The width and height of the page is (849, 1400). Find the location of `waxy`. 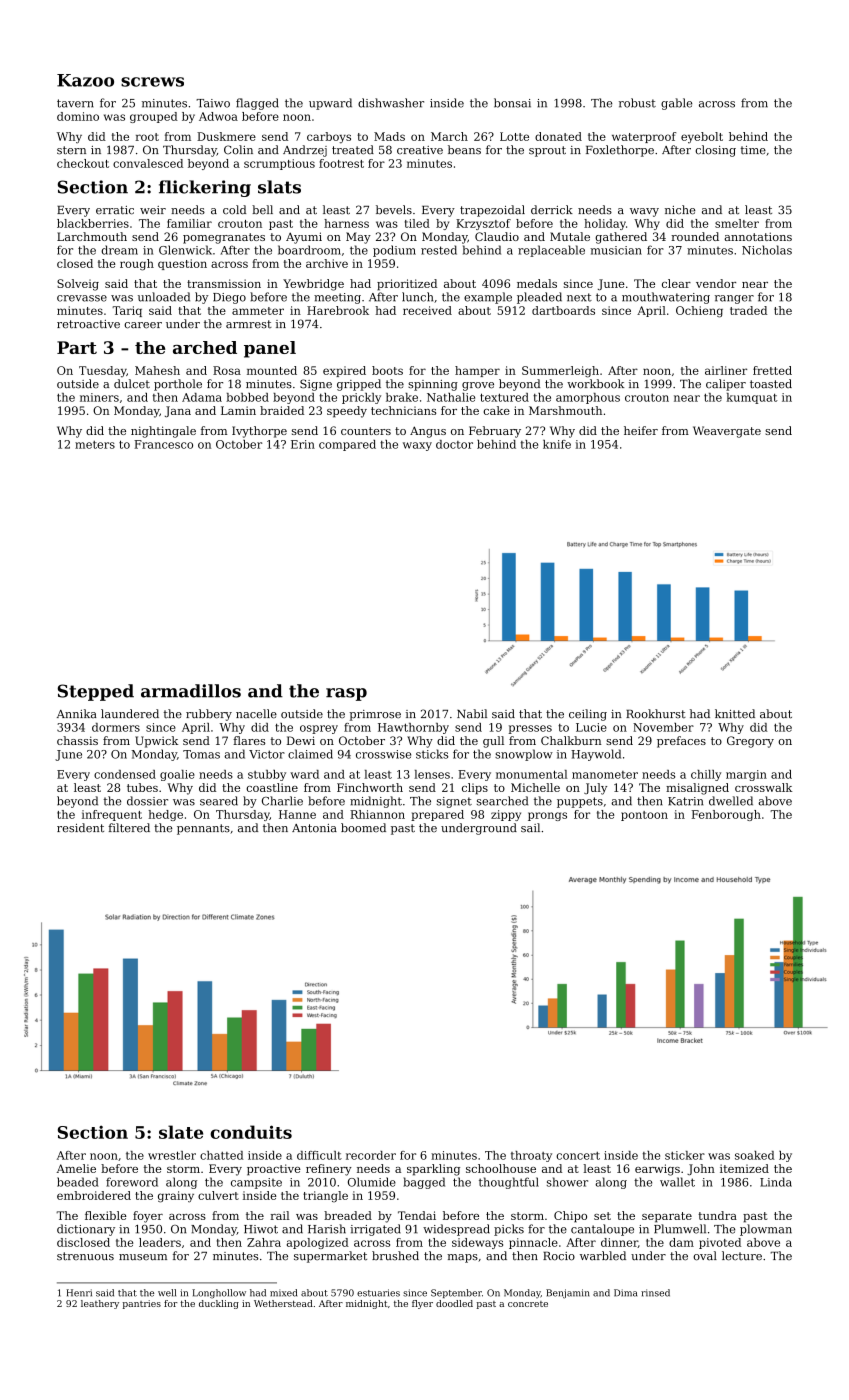

waxy is located at coordinates (417, 446).
